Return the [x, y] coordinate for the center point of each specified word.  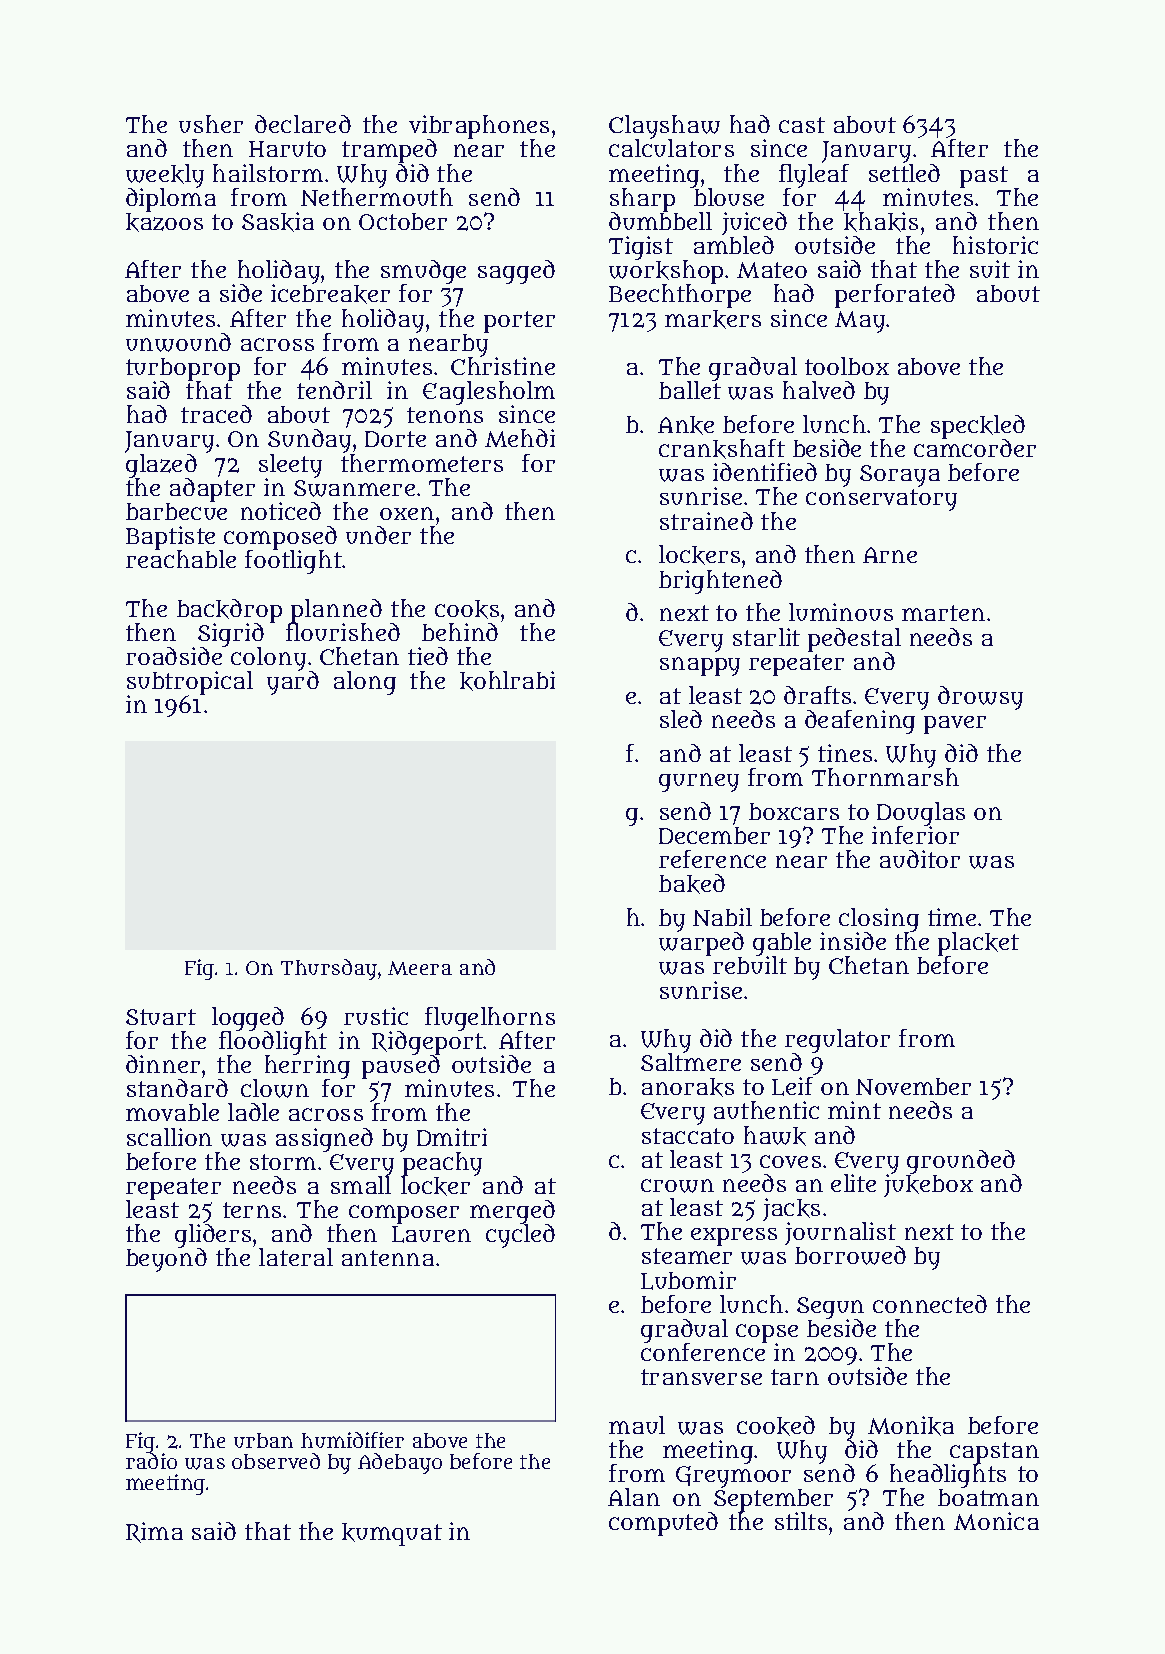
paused [401, 1067]
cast [802, 125]
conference [703, 1352]
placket [978, 944]
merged [512, 1212]
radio [151, 1461]
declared [303, 124]
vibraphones [479, 127]
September [773, 1500]
